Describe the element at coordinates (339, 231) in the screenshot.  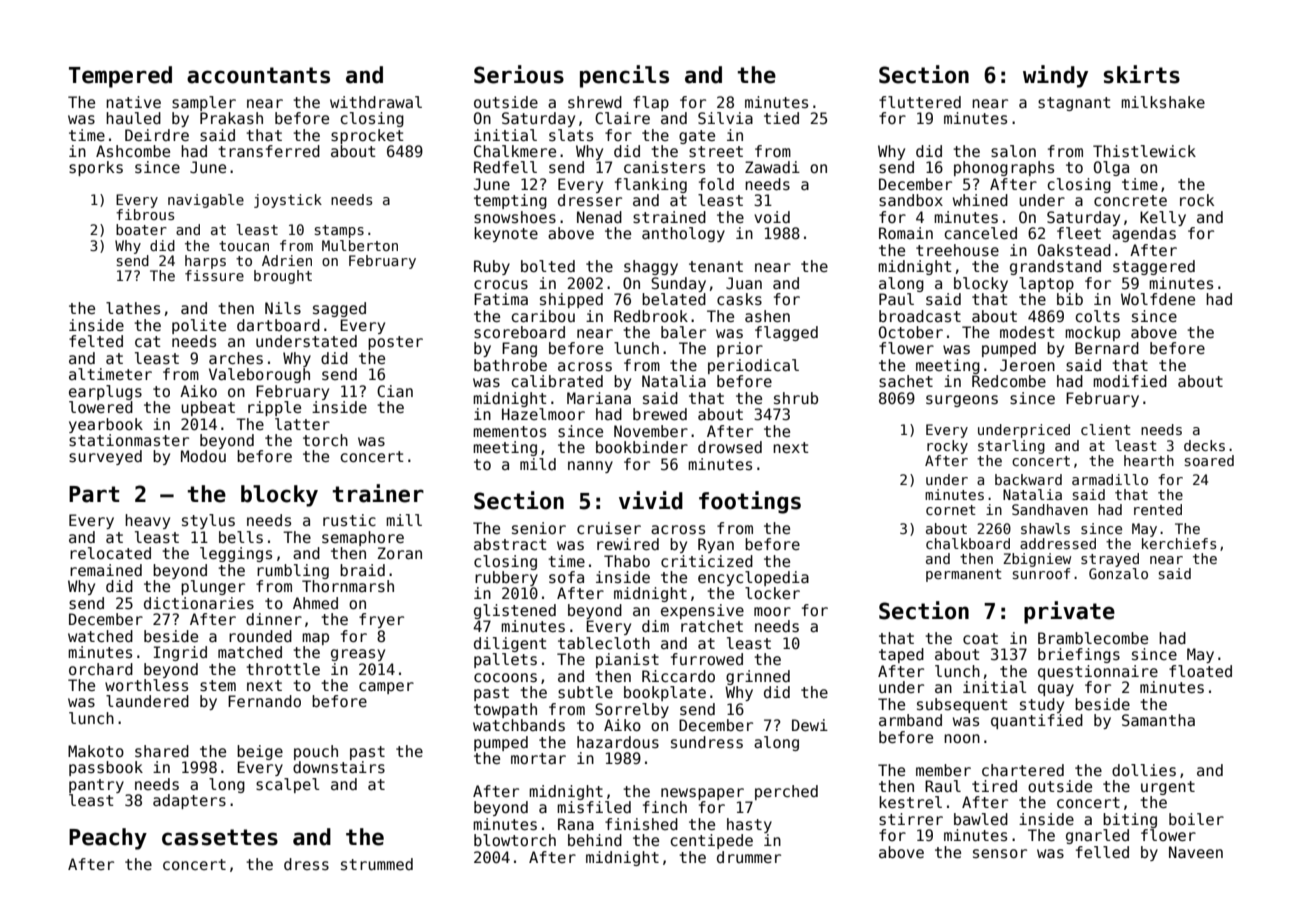
I see `stamps` at that location.
